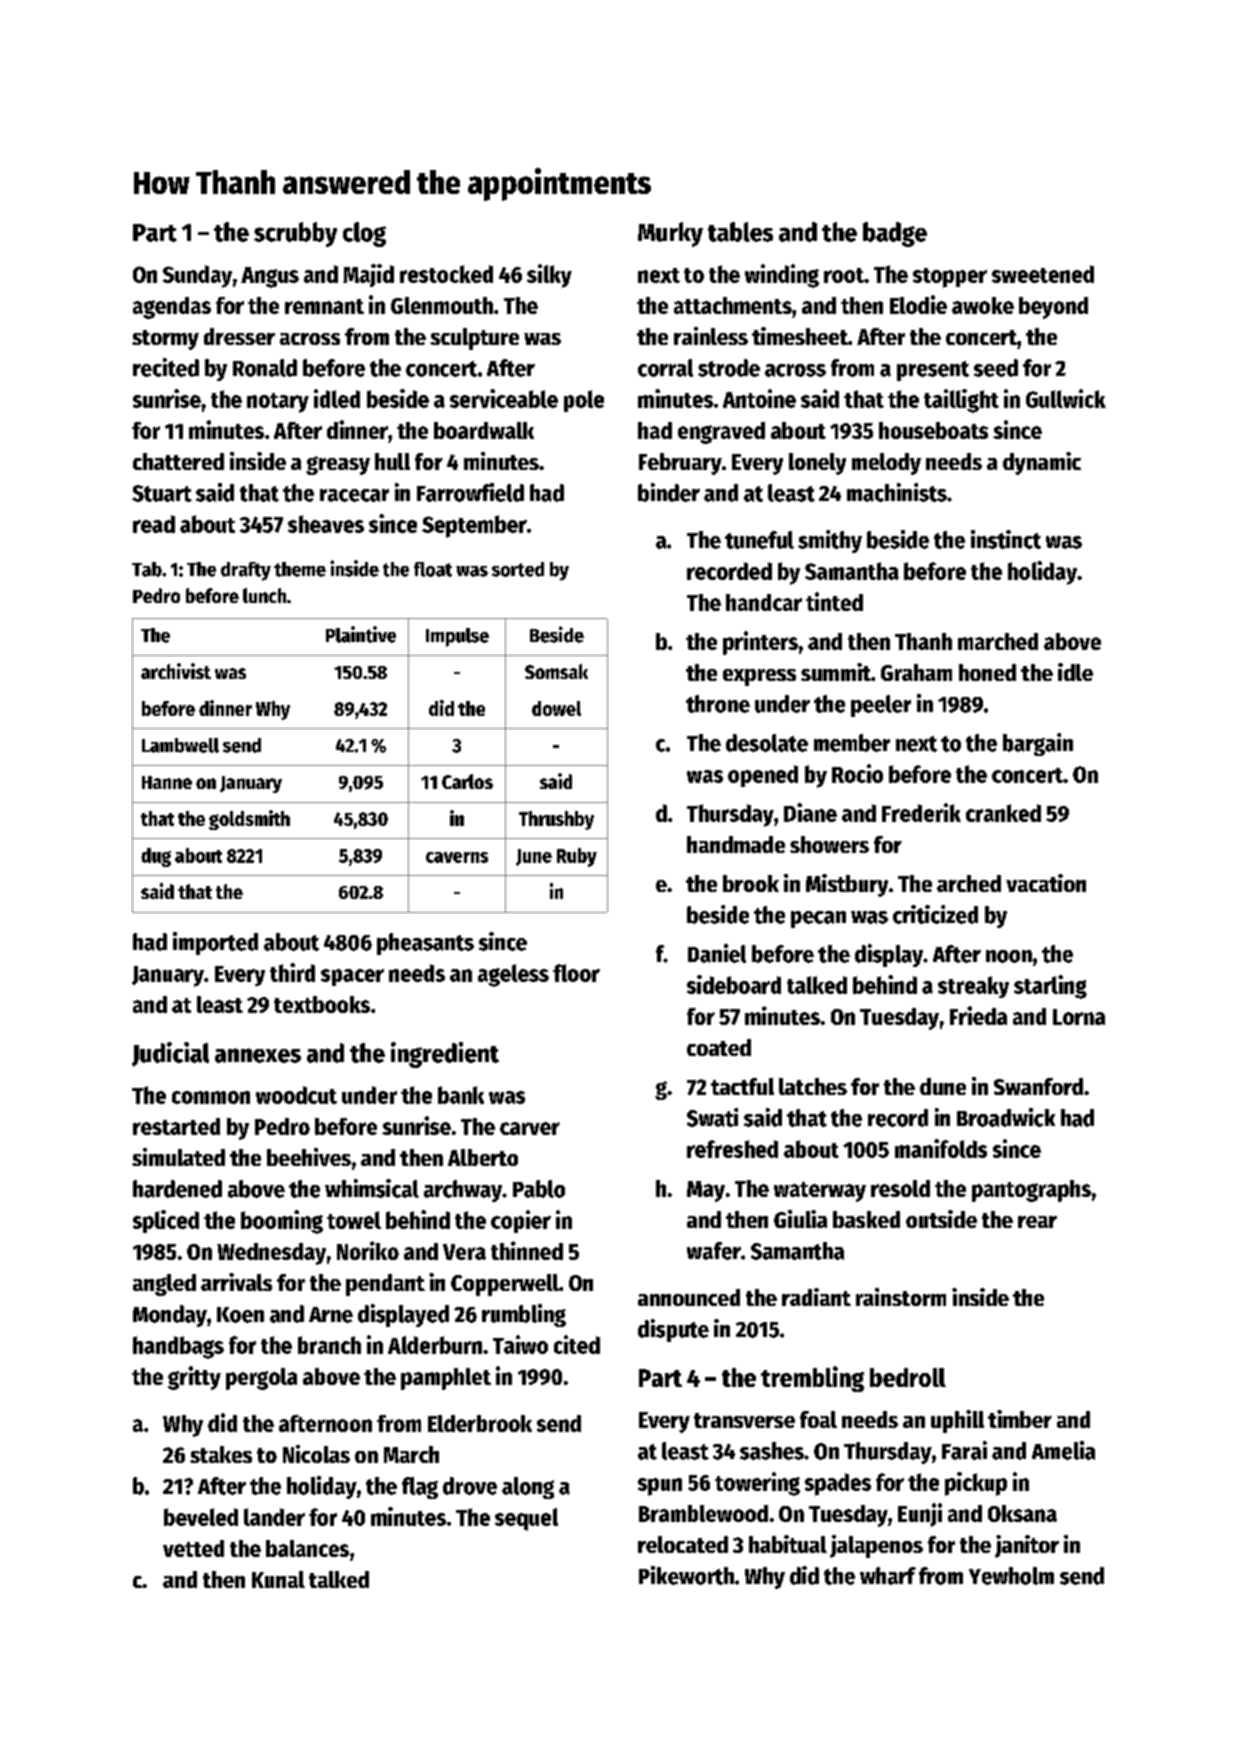 This image has height=1761, width=1245. Describe the element at coordinates (270, 277) in the image. I see `Angus` at that location.
